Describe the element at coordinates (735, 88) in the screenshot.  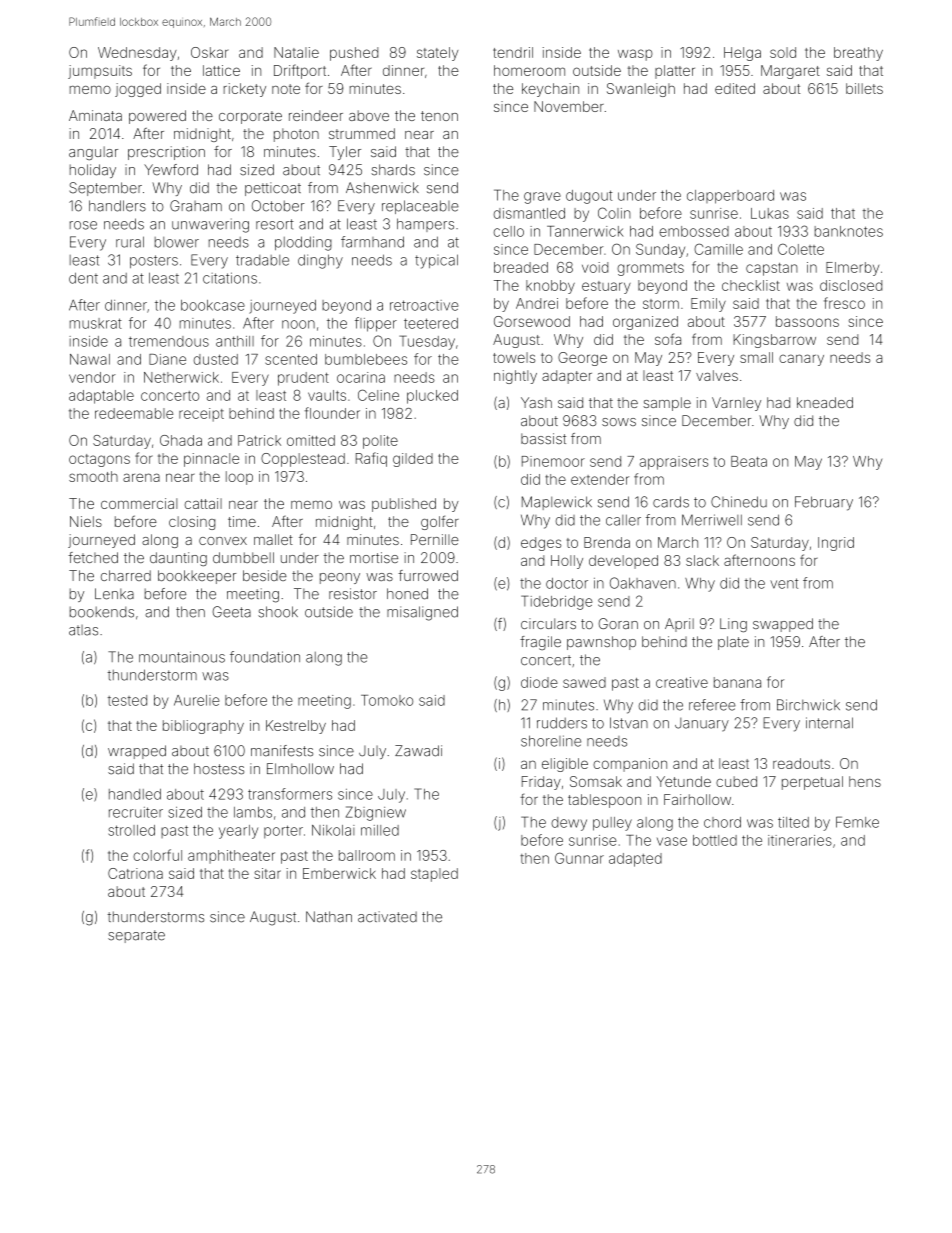
I see `edited` at that location.
